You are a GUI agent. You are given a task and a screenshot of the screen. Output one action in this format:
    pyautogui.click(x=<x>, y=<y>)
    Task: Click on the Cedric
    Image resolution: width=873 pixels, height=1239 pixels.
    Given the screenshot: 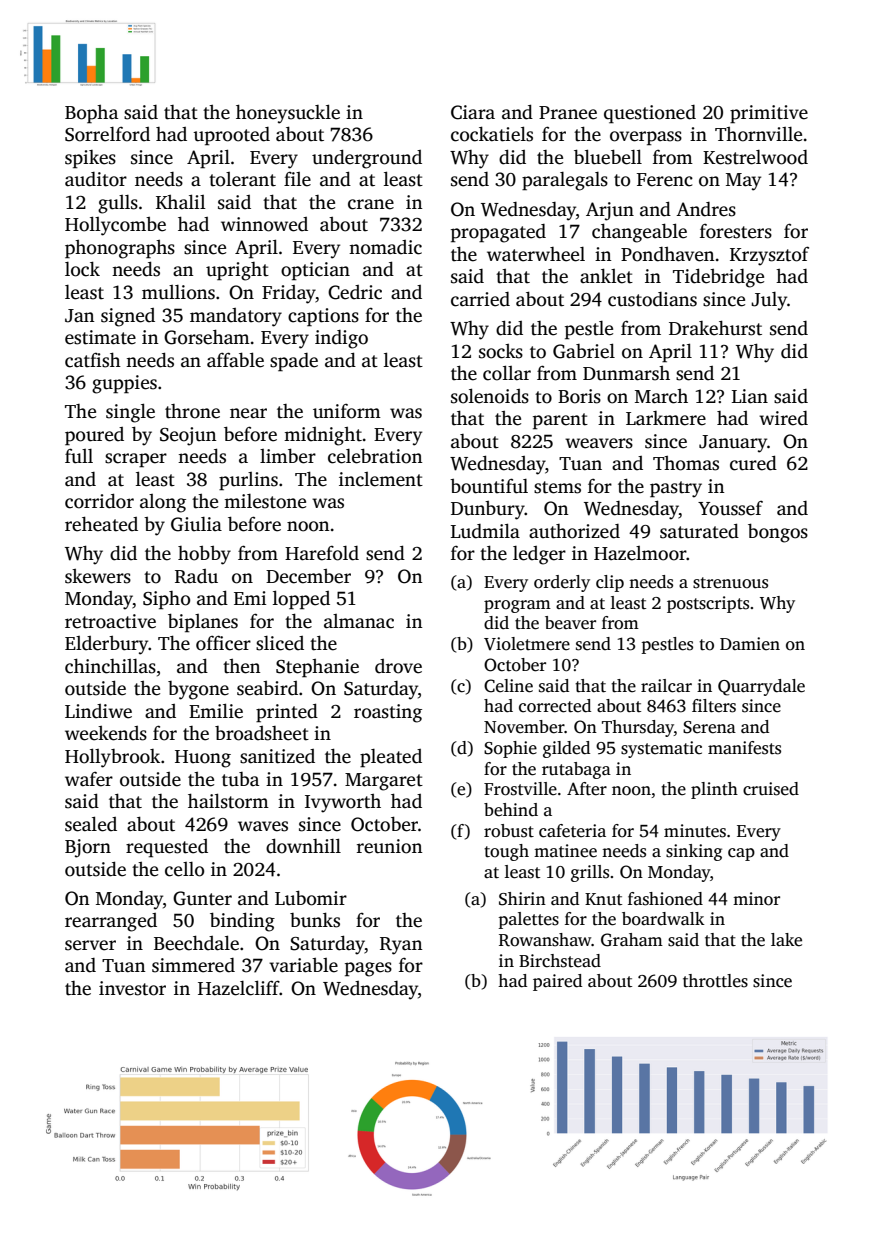 What is the action you would take?
    pyautogui.click(x=355, y=292)
